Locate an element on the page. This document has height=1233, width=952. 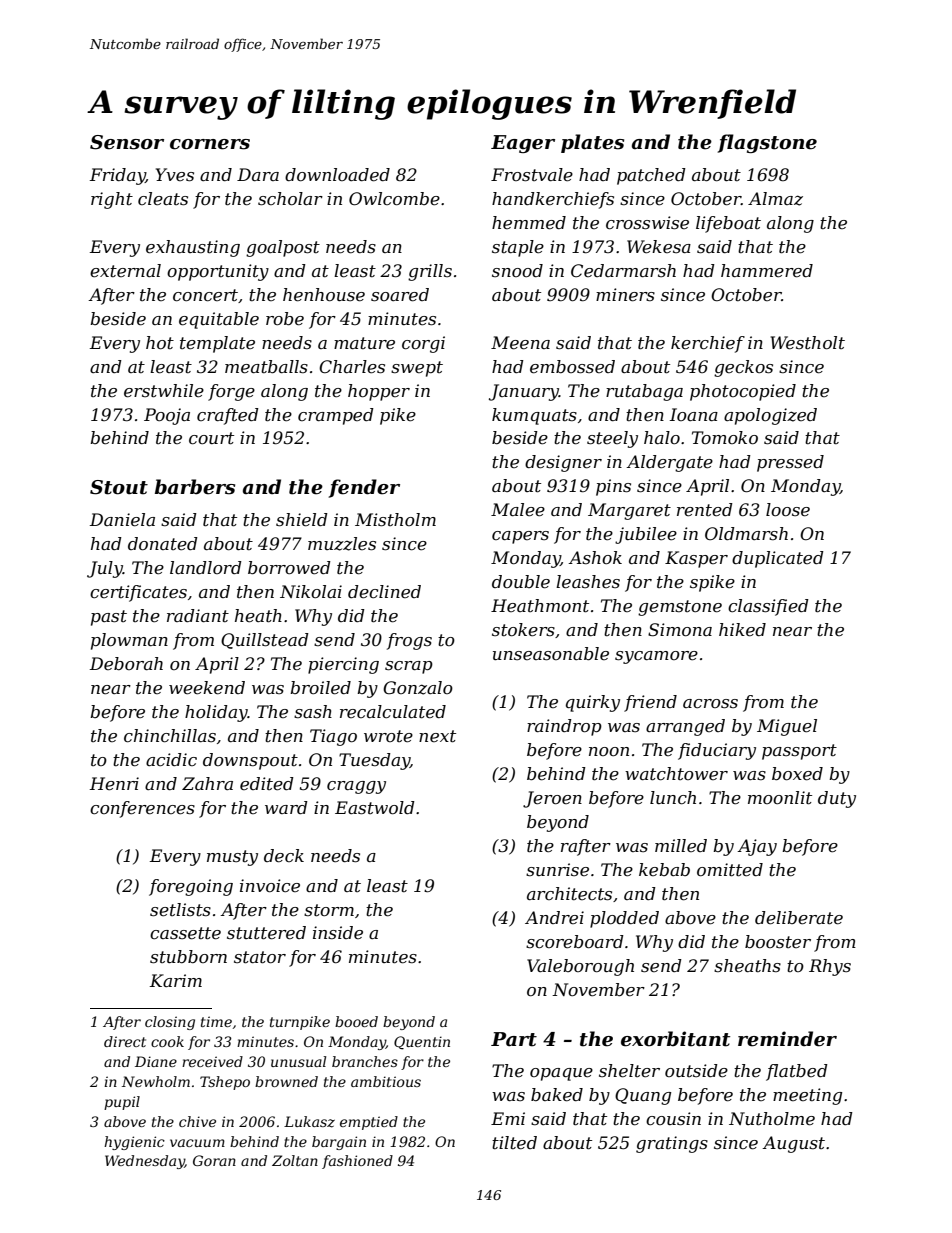
henhouse is located at coordinates (324, 295).
